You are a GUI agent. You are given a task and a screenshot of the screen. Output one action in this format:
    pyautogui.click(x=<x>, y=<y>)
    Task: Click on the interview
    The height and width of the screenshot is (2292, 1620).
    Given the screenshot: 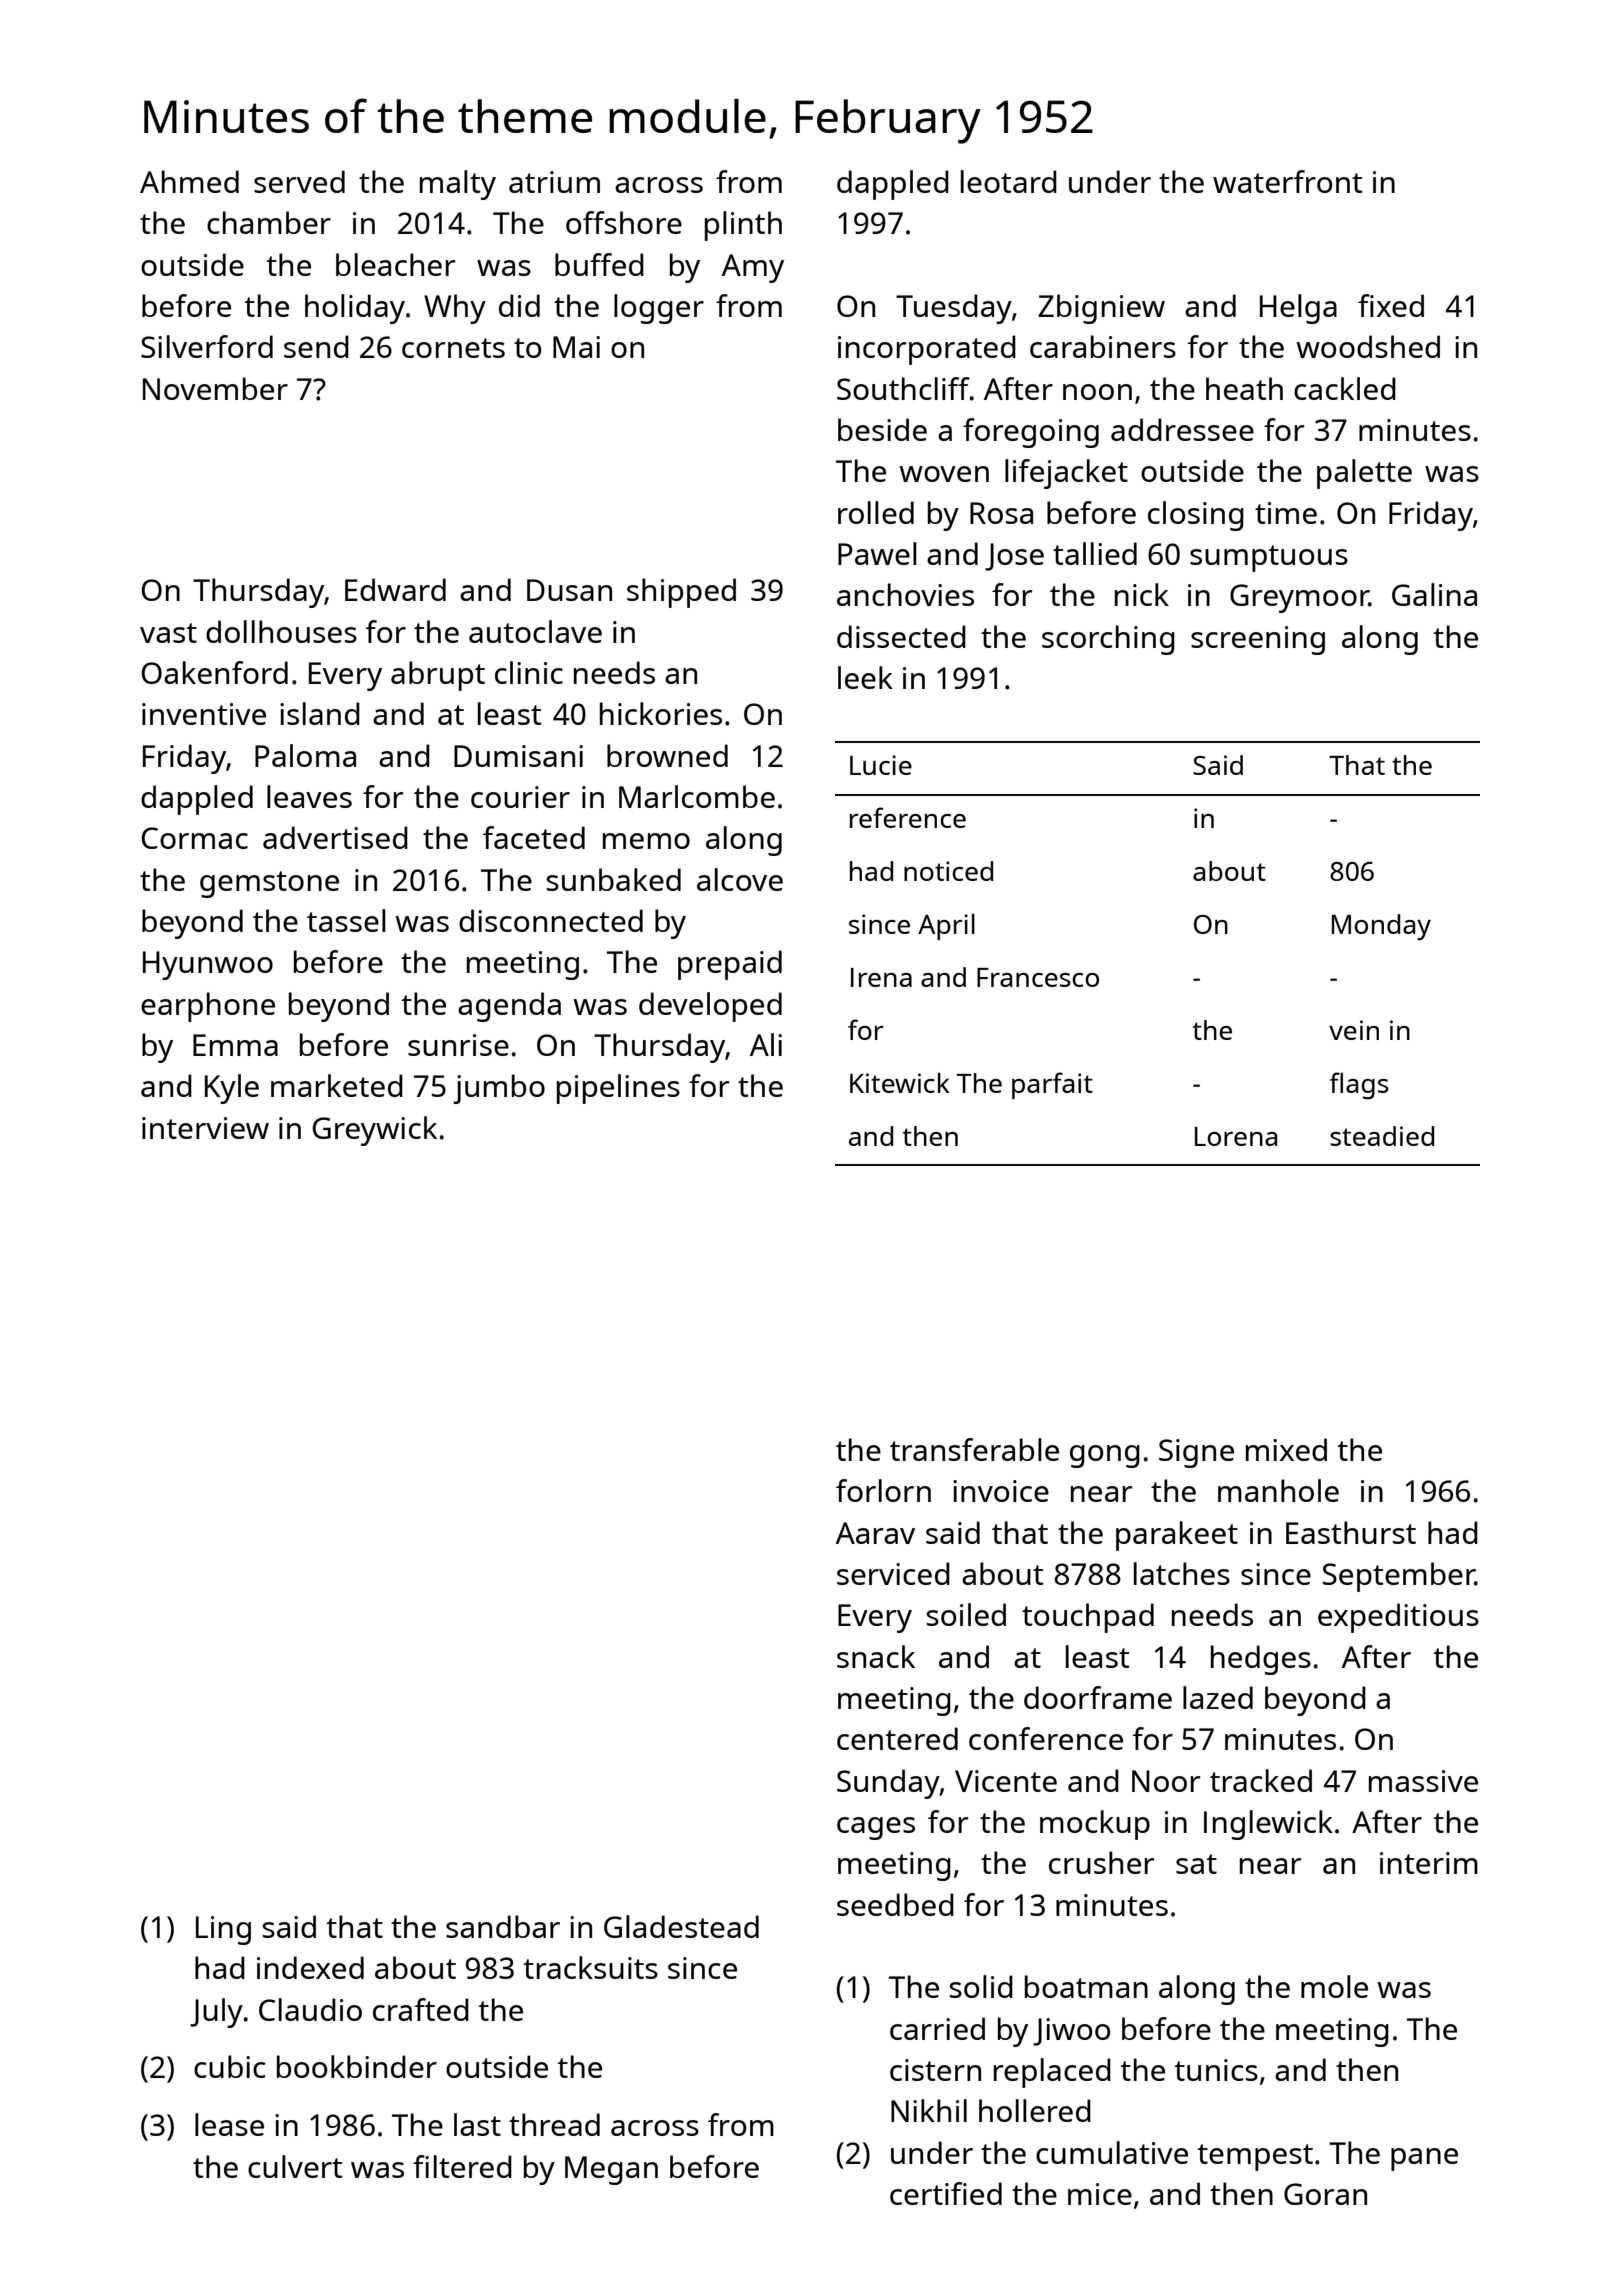 What is the action you would take?
    pyautogui.click(x=205, y=1128)
